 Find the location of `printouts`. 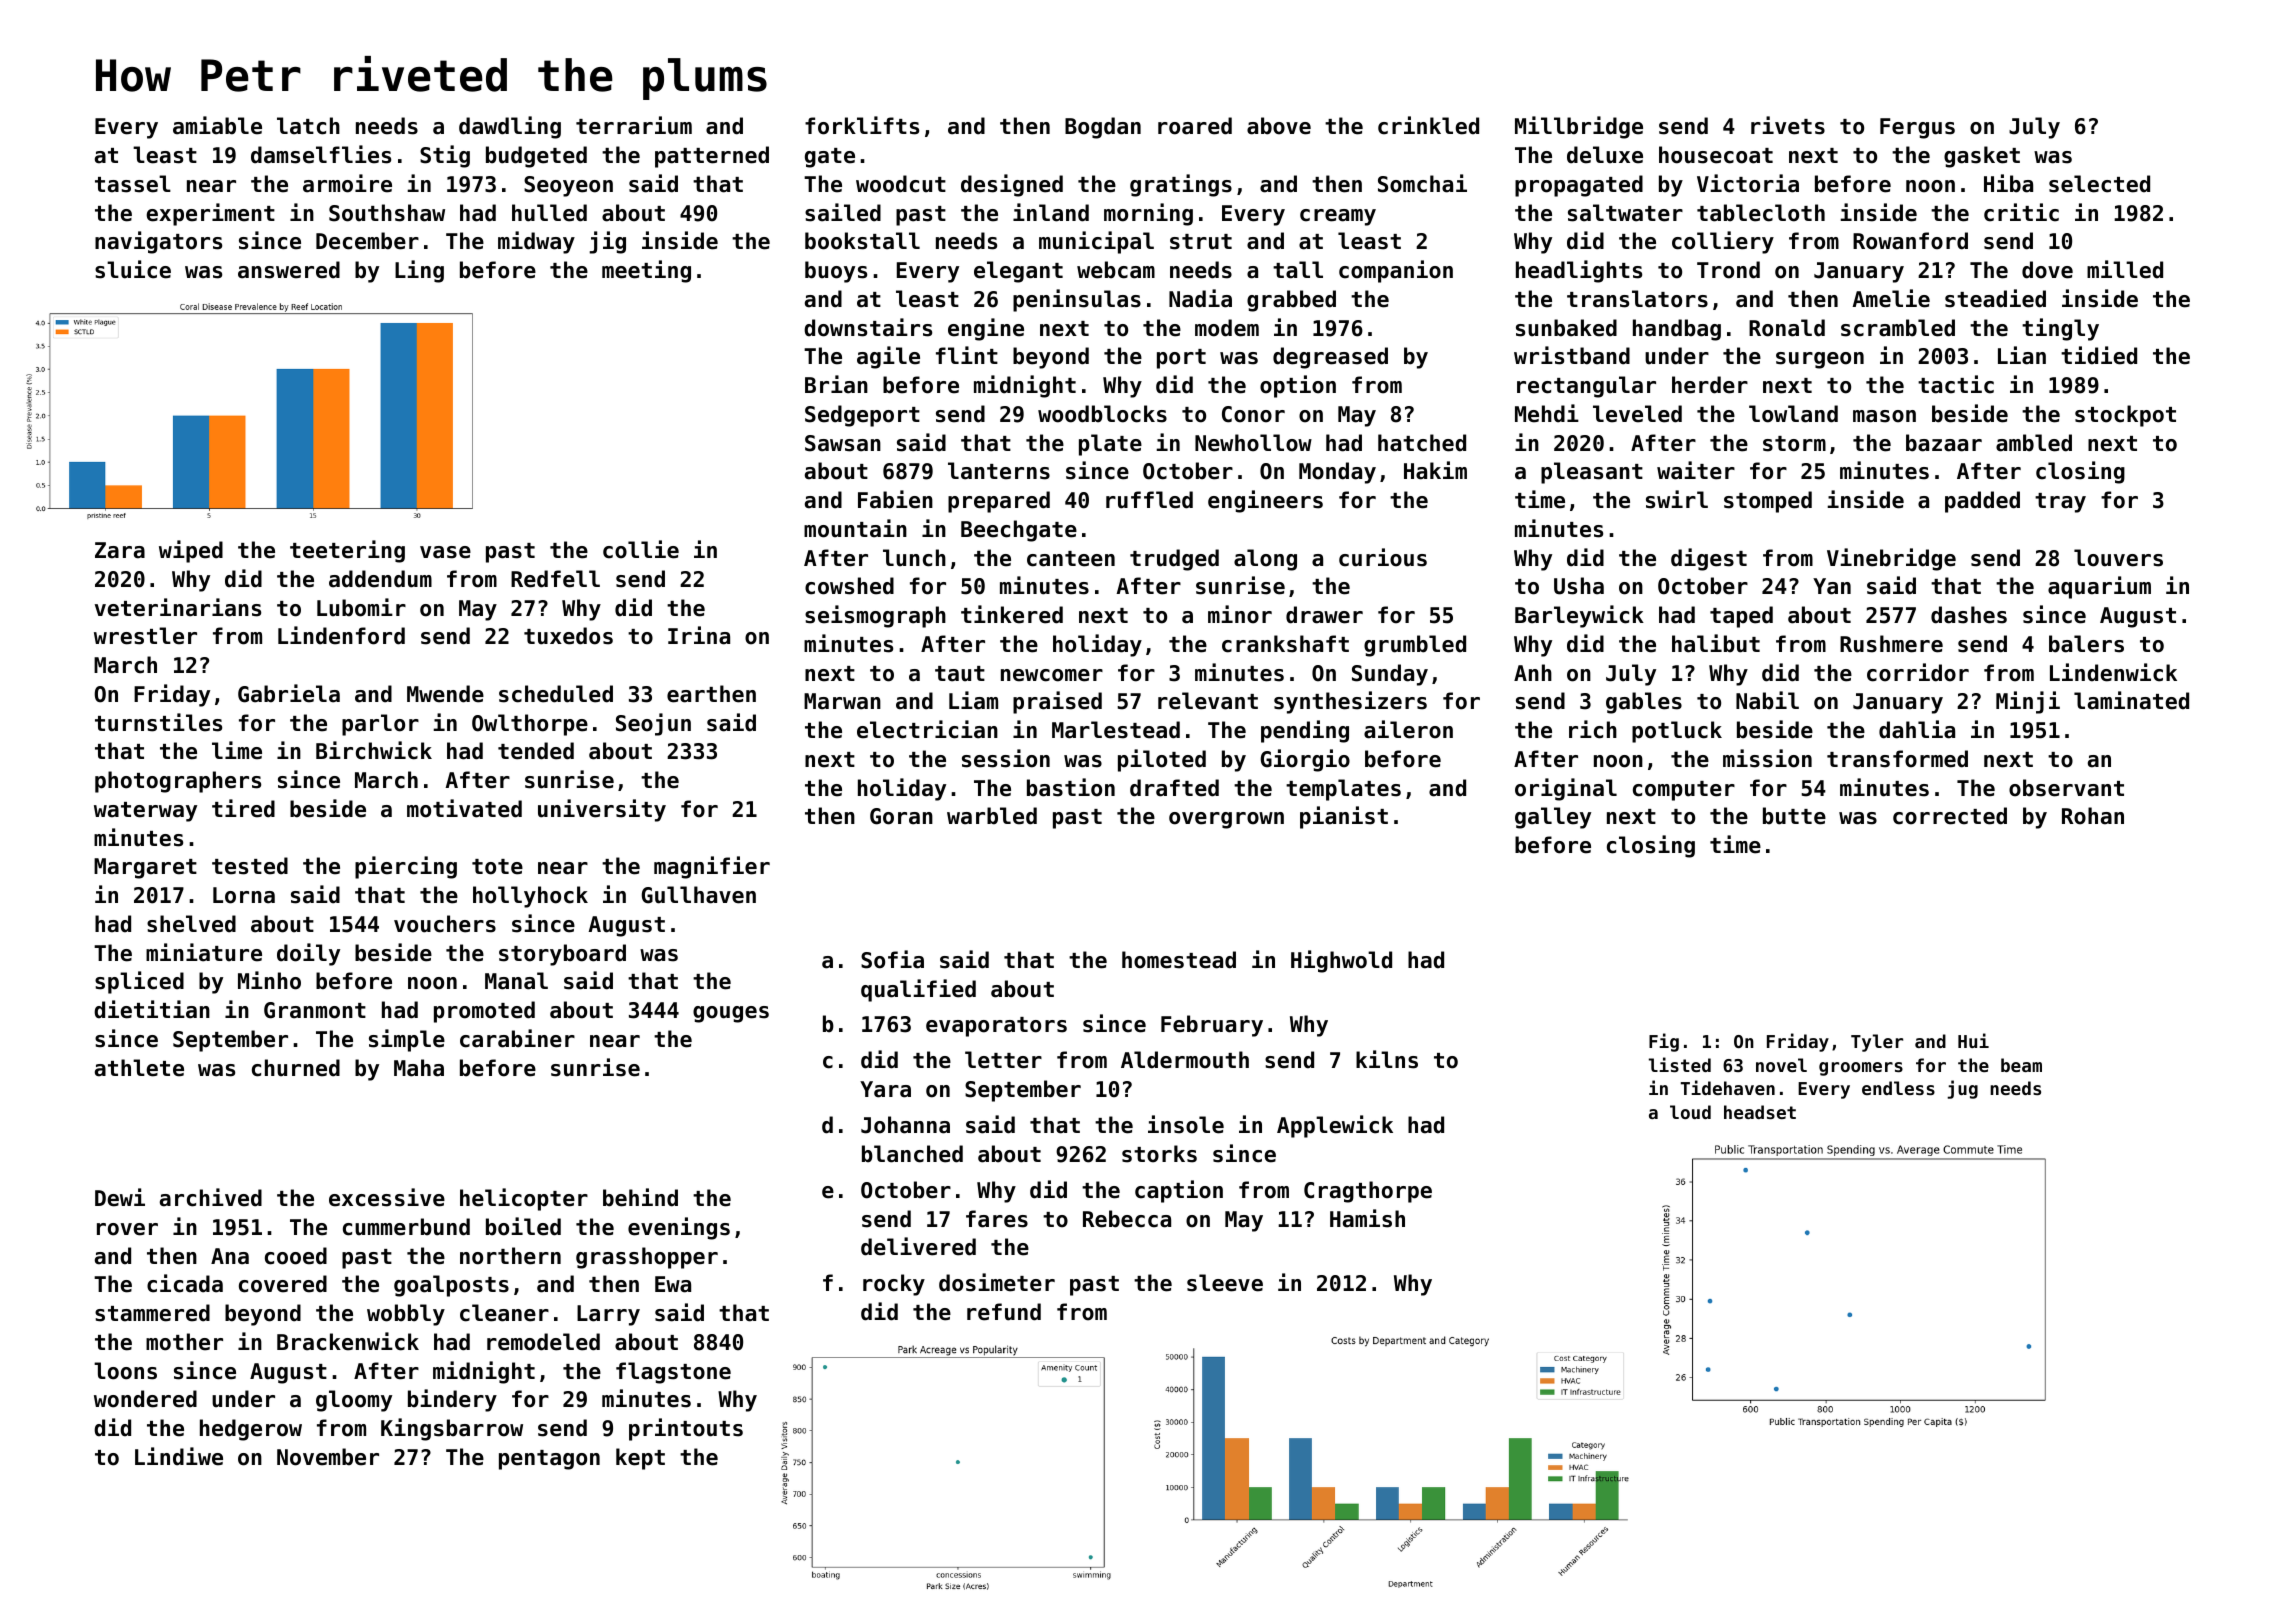

printouts is located at coordinates (686, 1429).
